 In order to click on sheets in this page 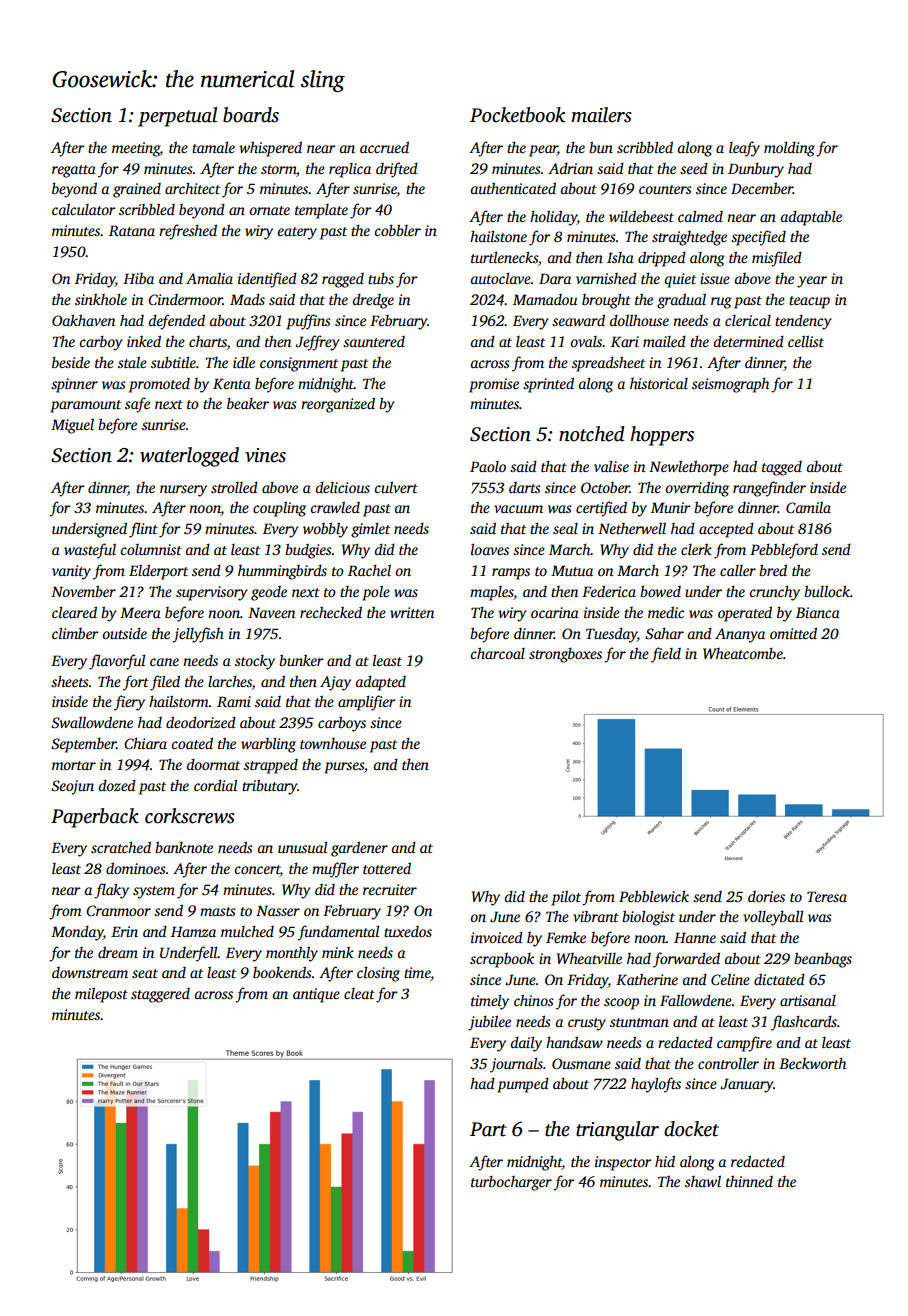, I will do `click(70, 681)`.
